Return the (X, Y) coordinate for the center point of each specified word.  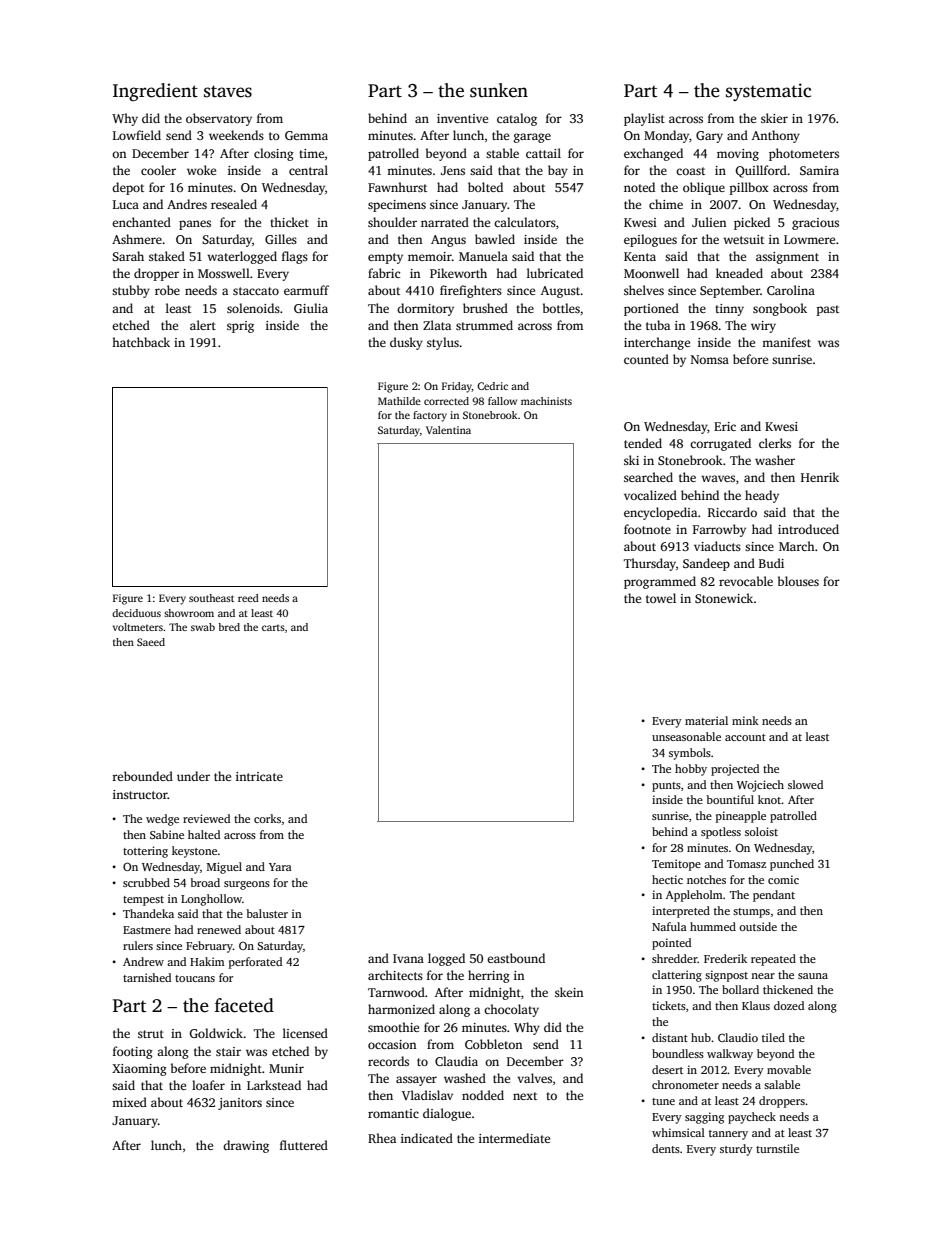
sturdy (736, 1150)
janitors (240, 1104)
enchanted (141, 222)
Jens (453, 170)
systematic (768, 92)
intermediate (514, 1138)
